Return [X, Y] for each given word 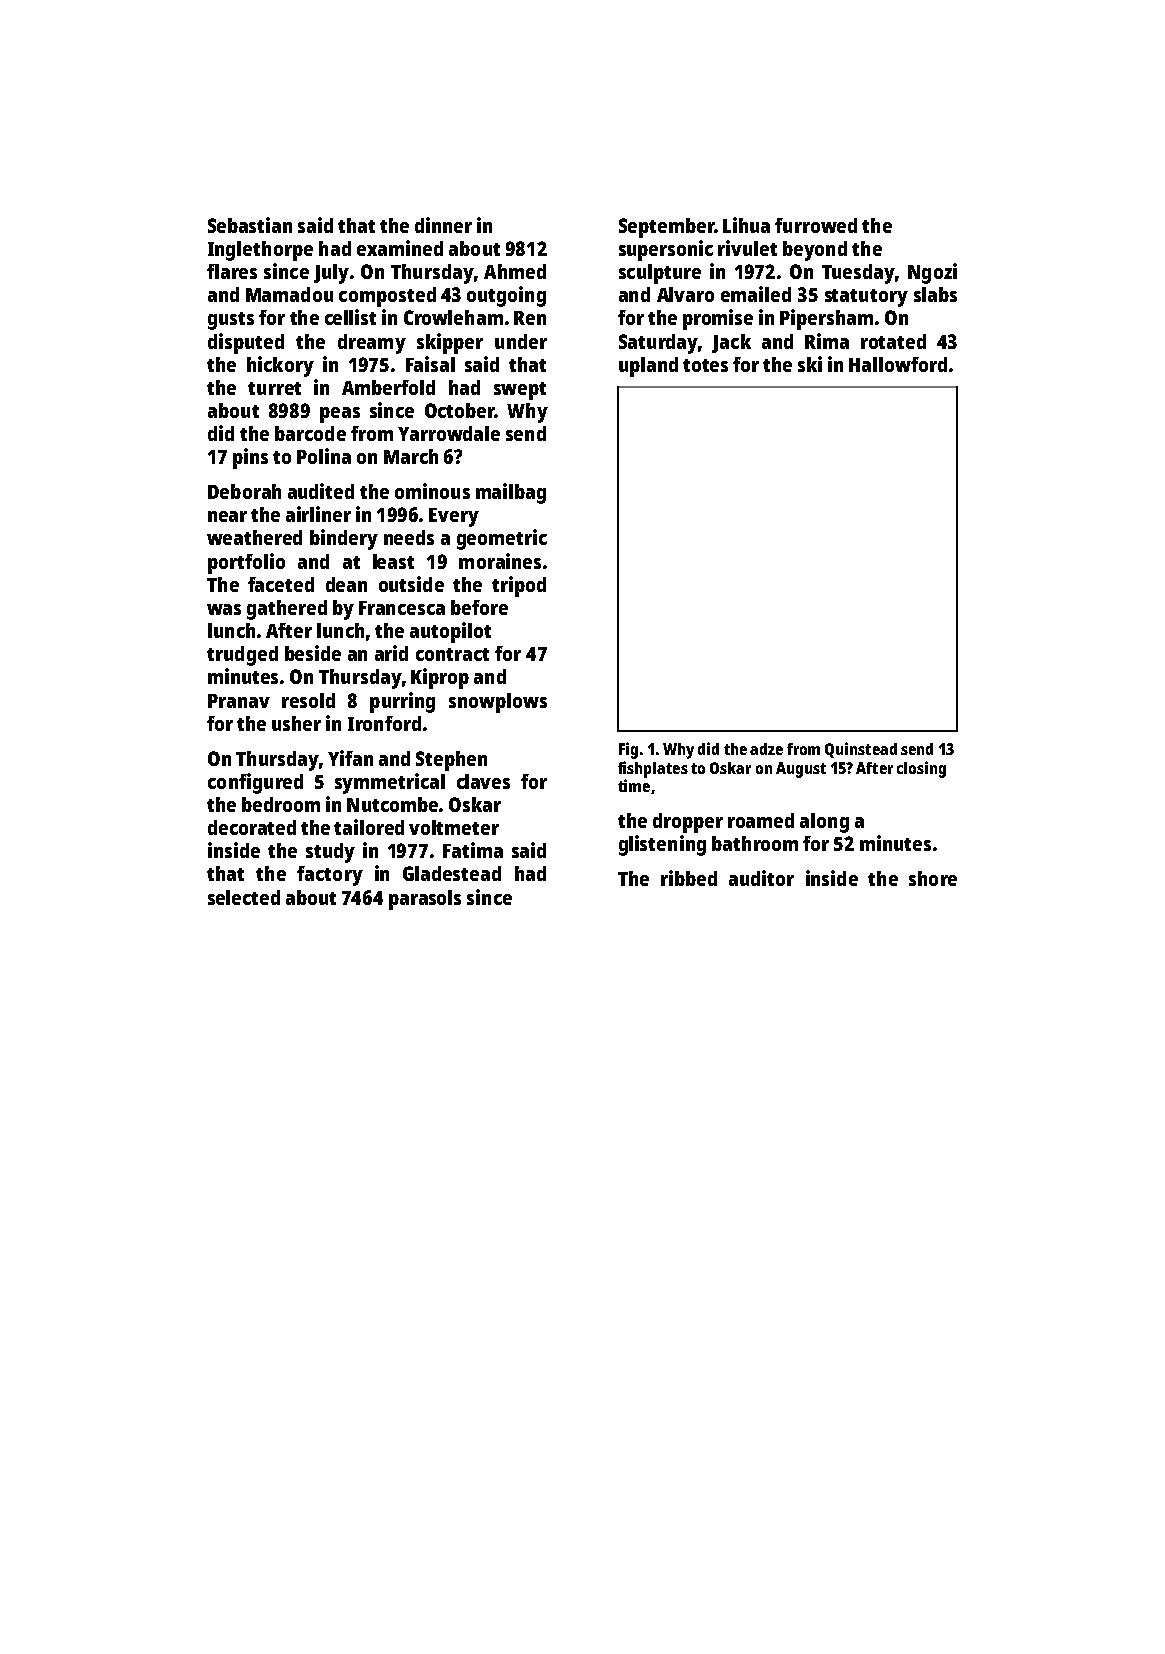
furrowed [816, 225]
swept [520, 391]
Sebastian [250, 225]
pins [250, 458]
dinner [443, 225]
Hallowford [898, 364]
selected [244, 897]
